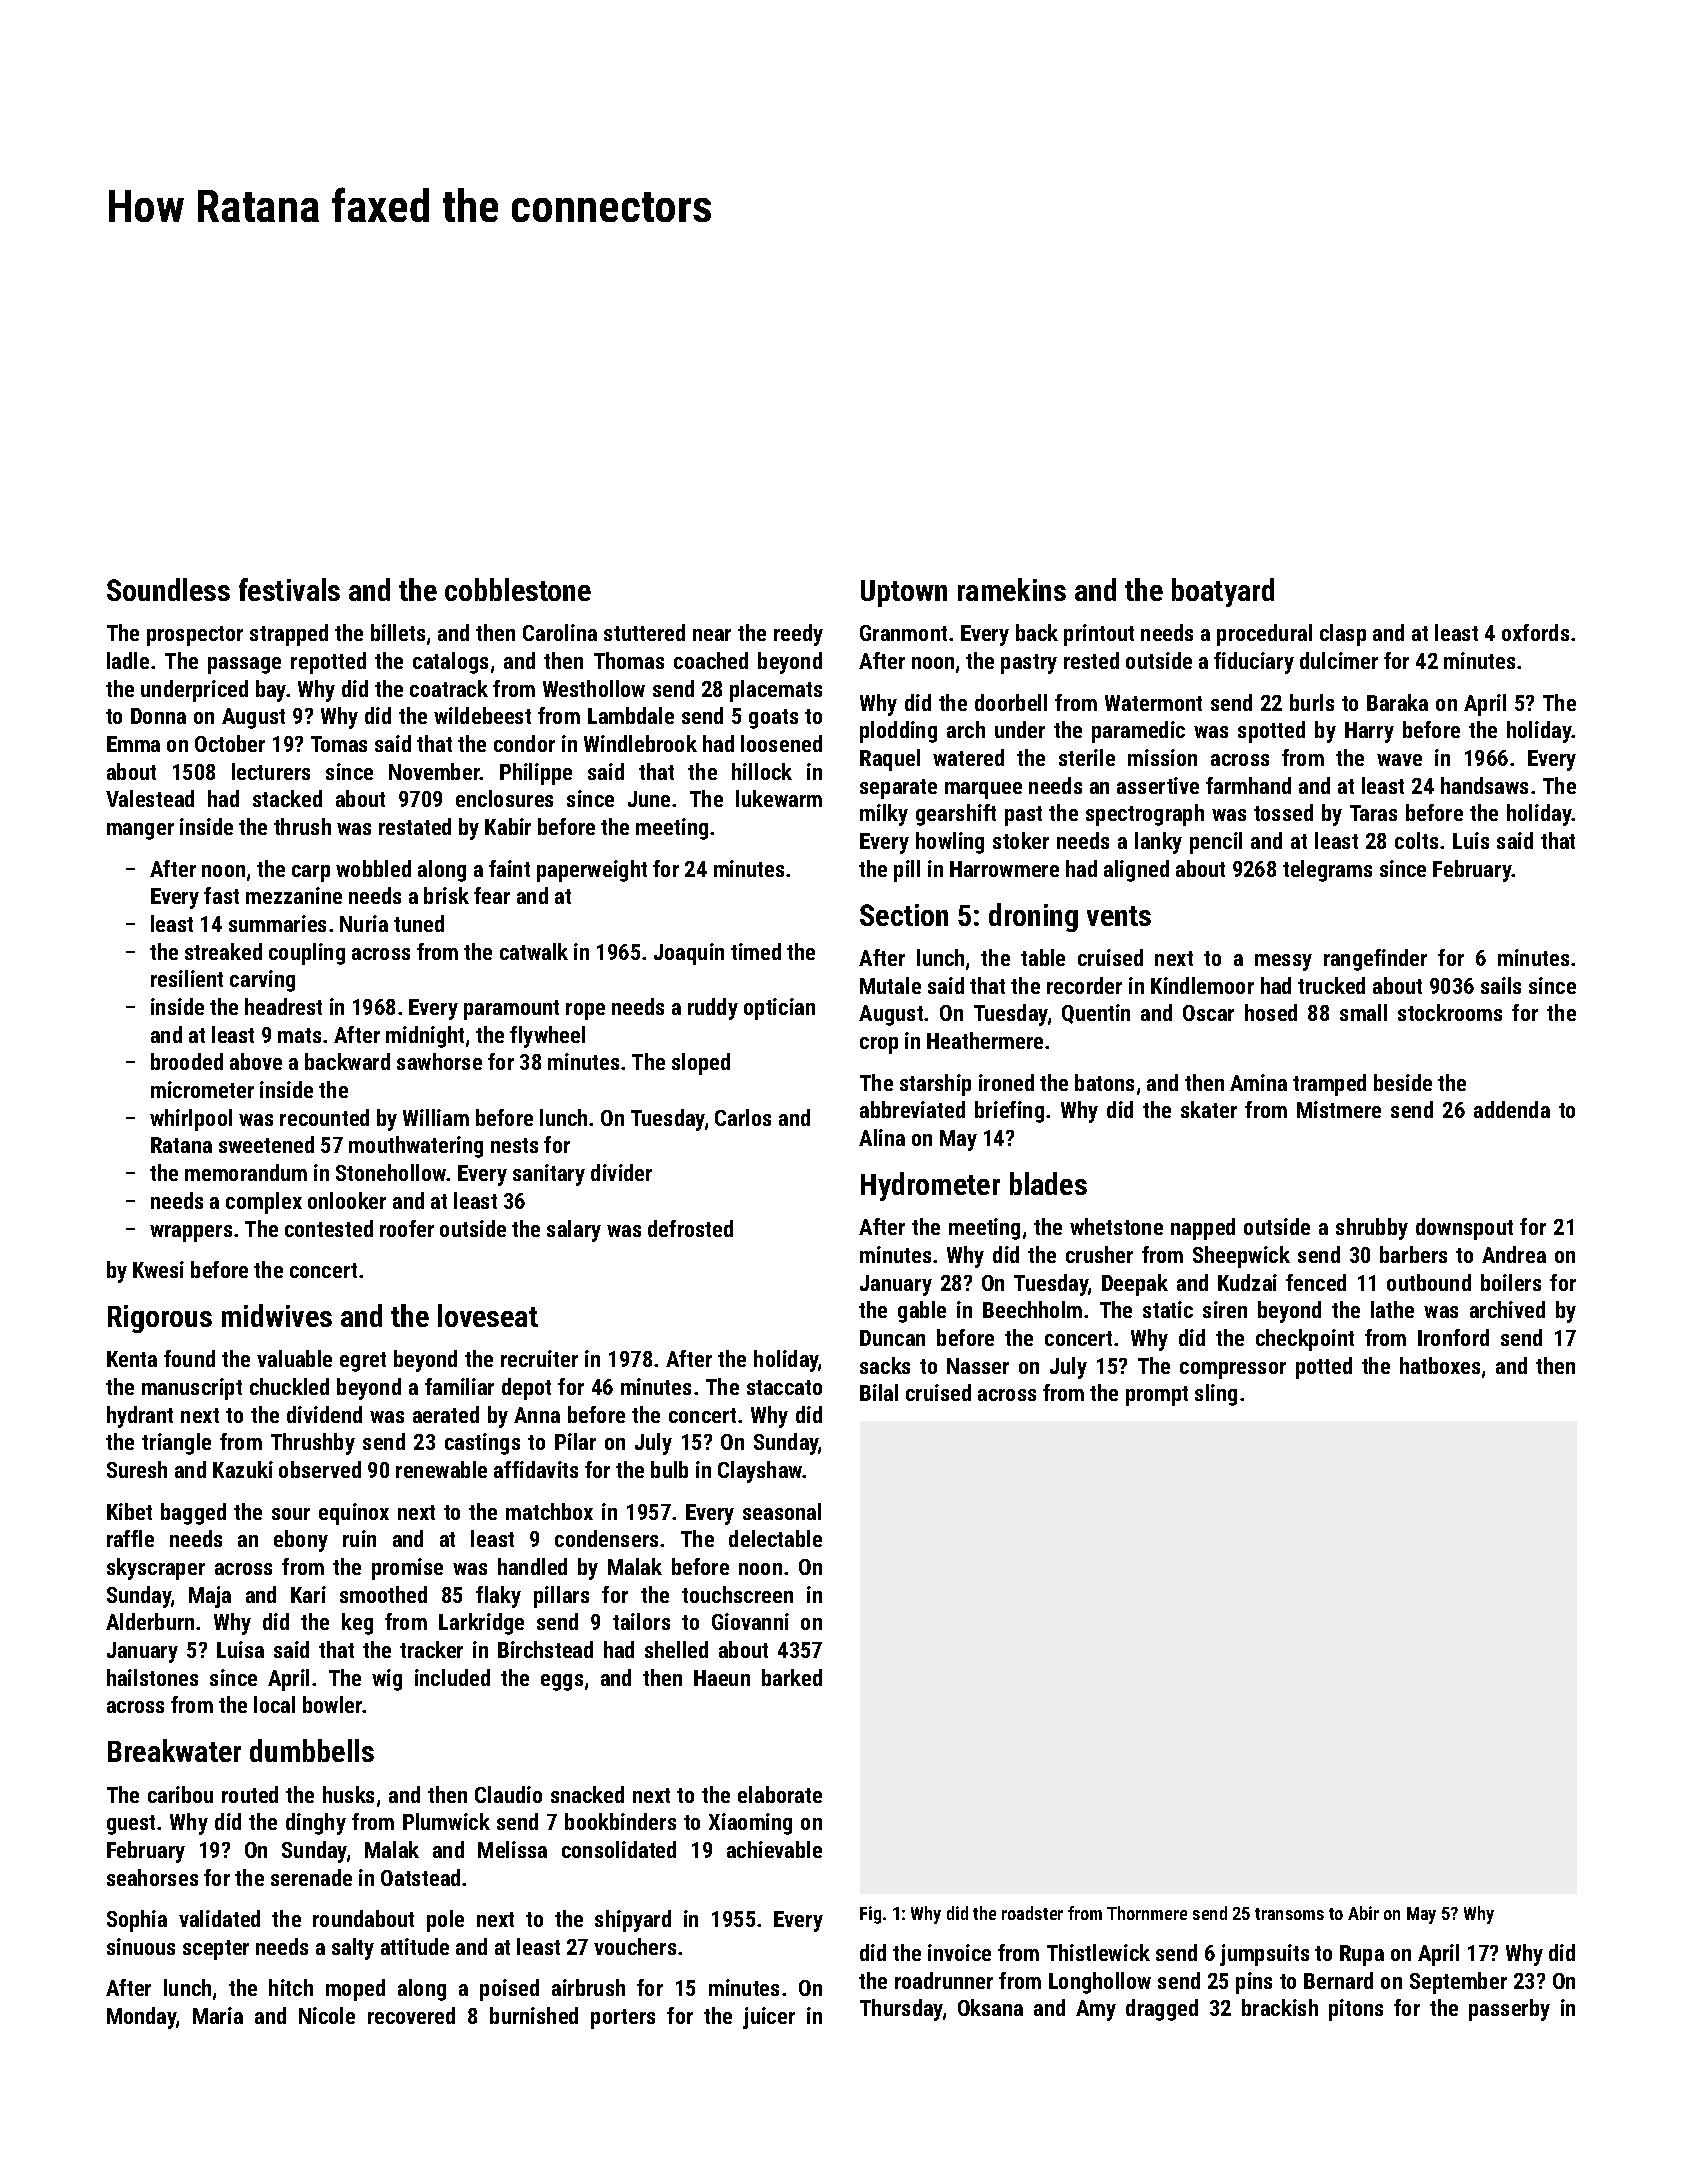 The width and height of the page is (1683, 2178). What do you see at coordinates (150, 1621) in the page?
I see `Alderburn` at bounding box center [150, 1621].
